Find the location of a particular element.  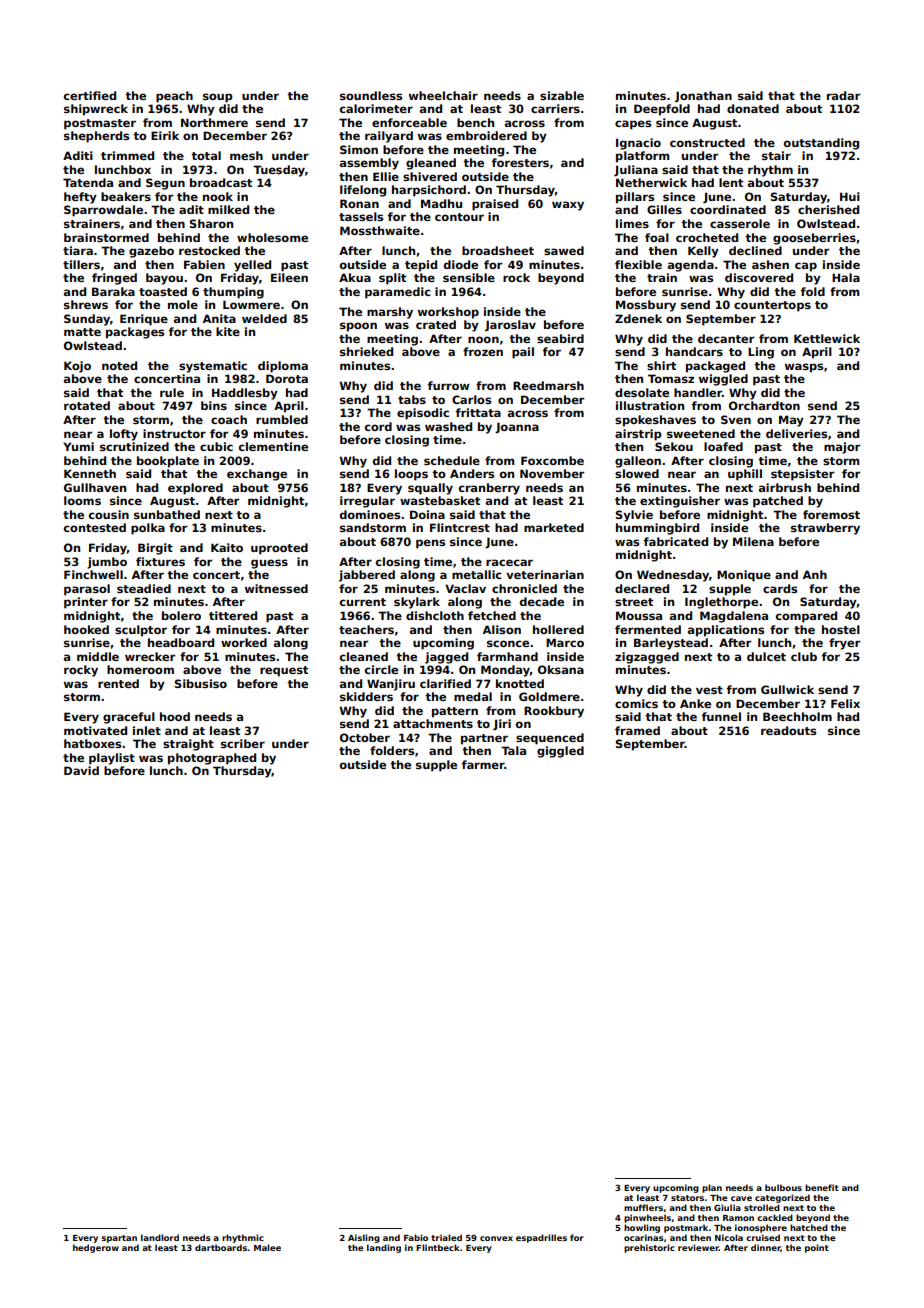

printer is located at coordinates (86, 603).
